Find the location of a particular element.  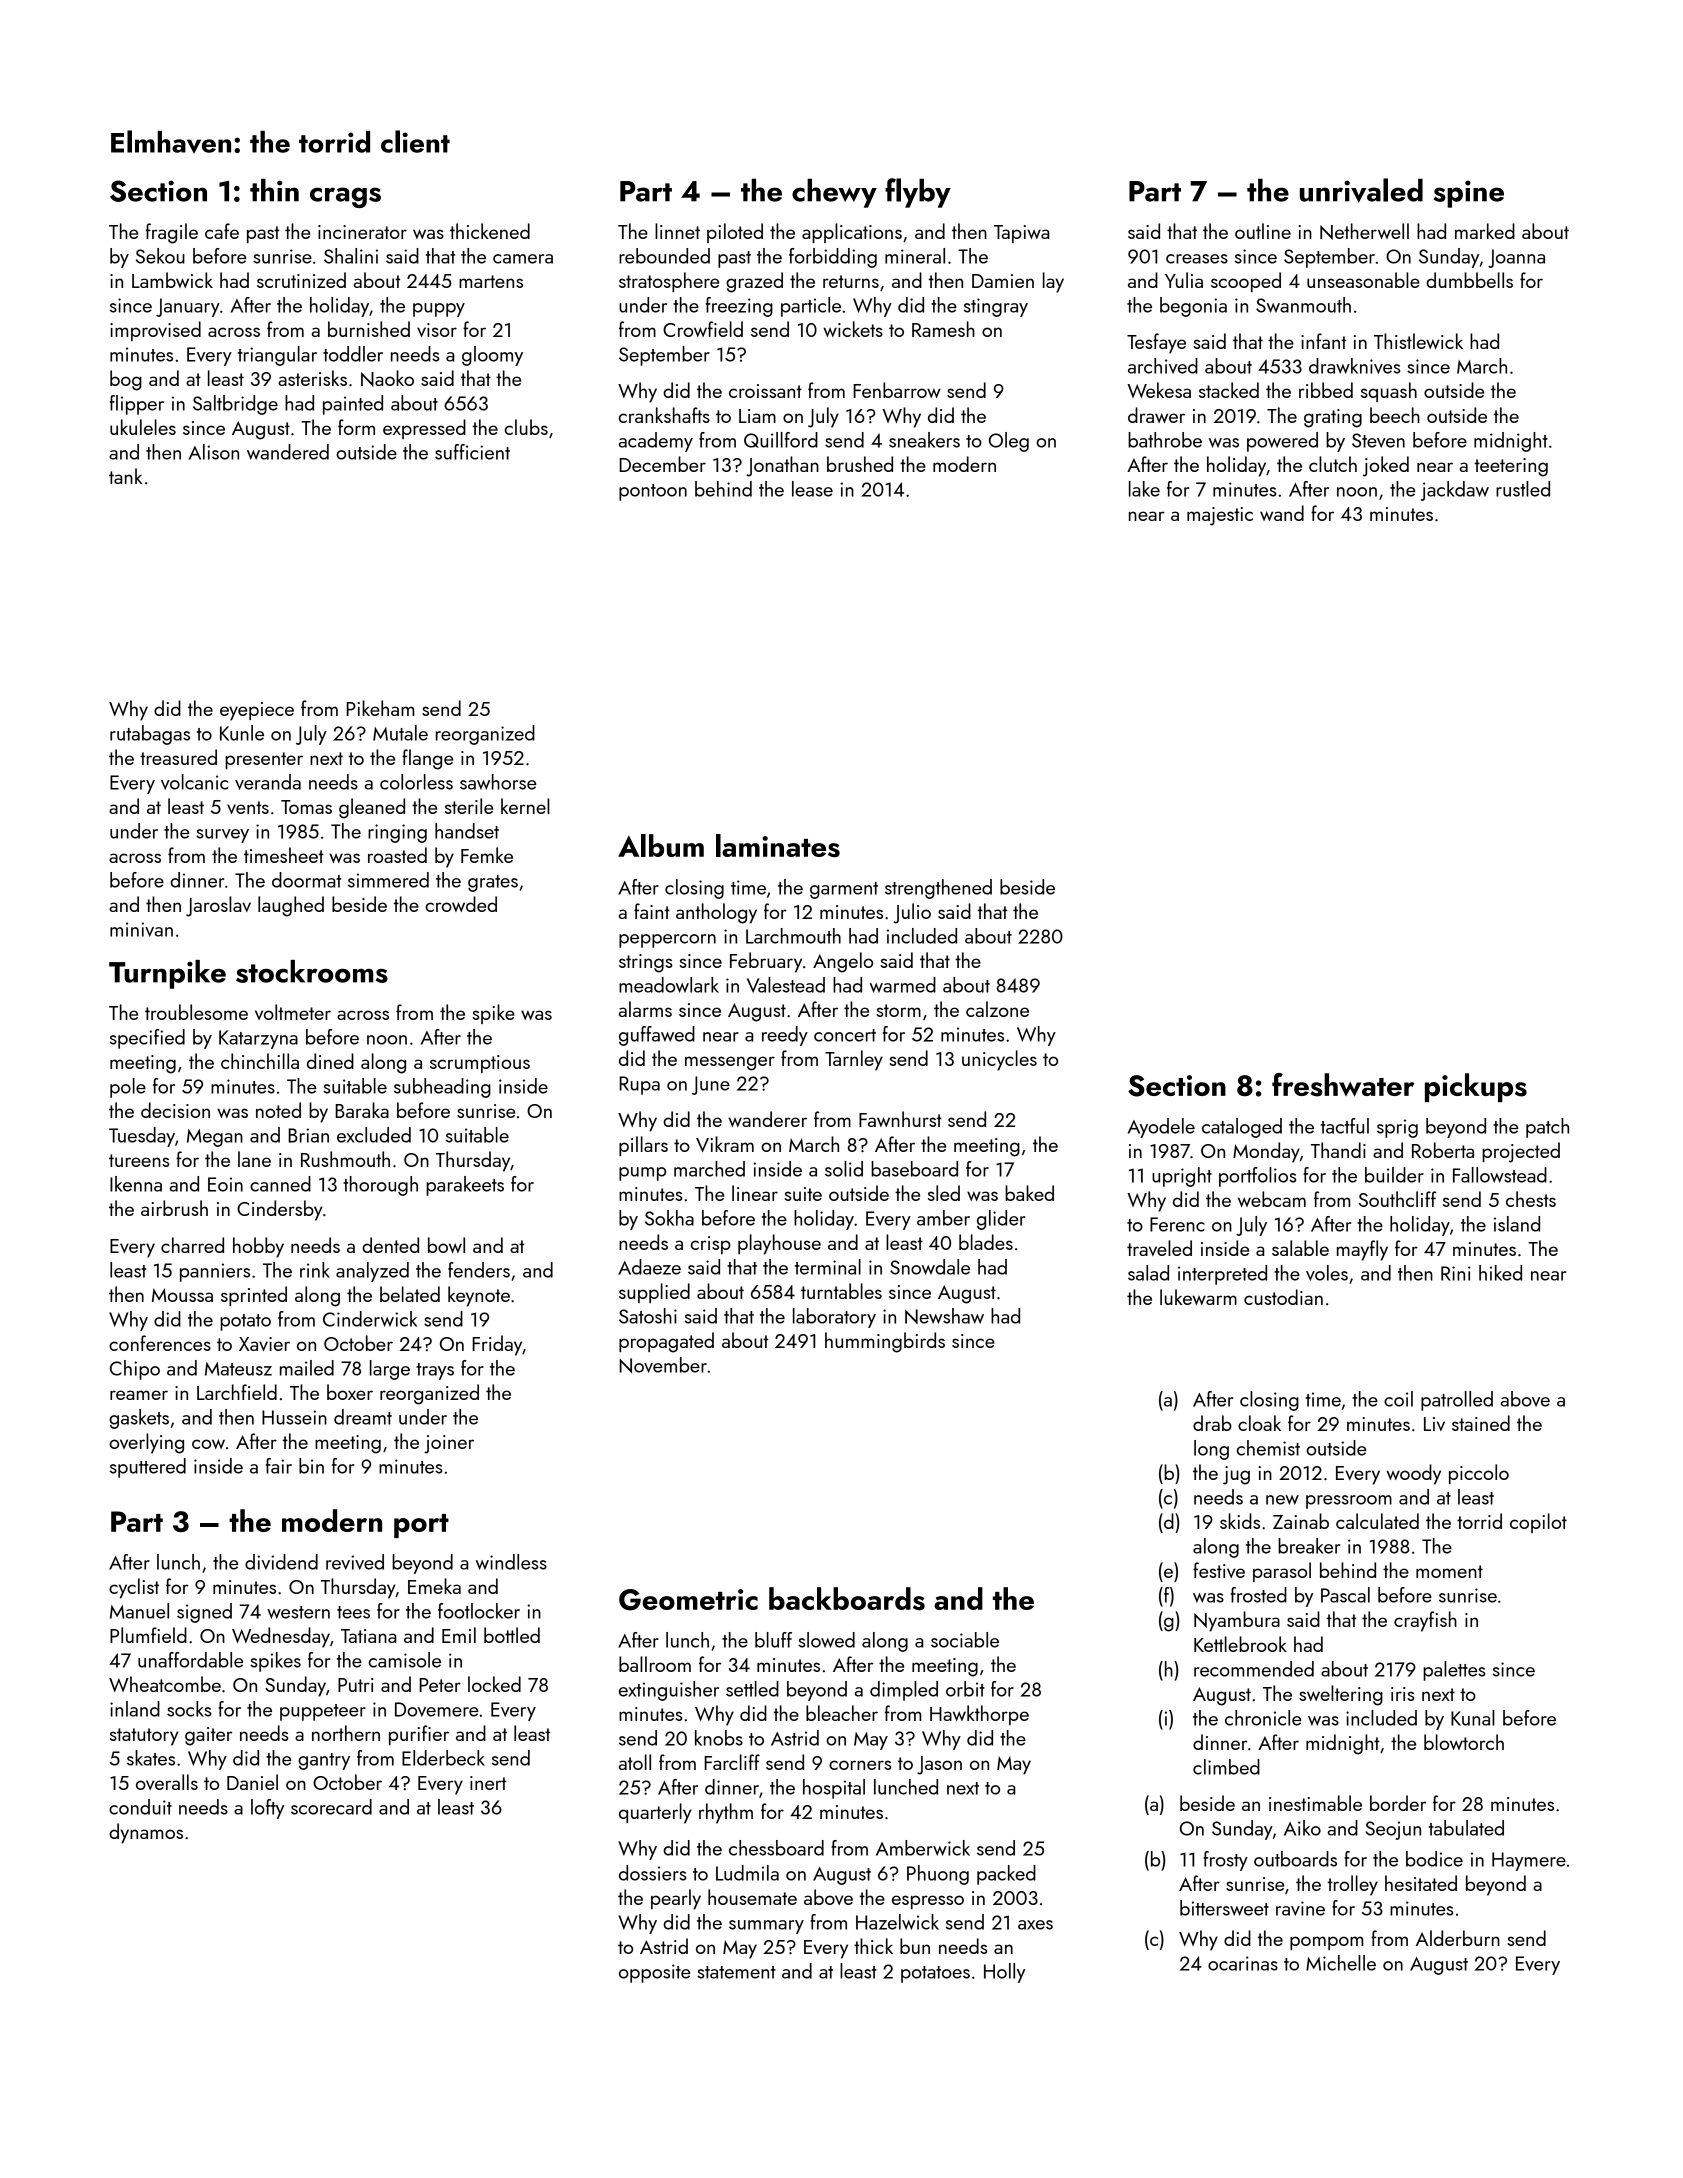

climbed is located at coordinates (1226, 1767).
